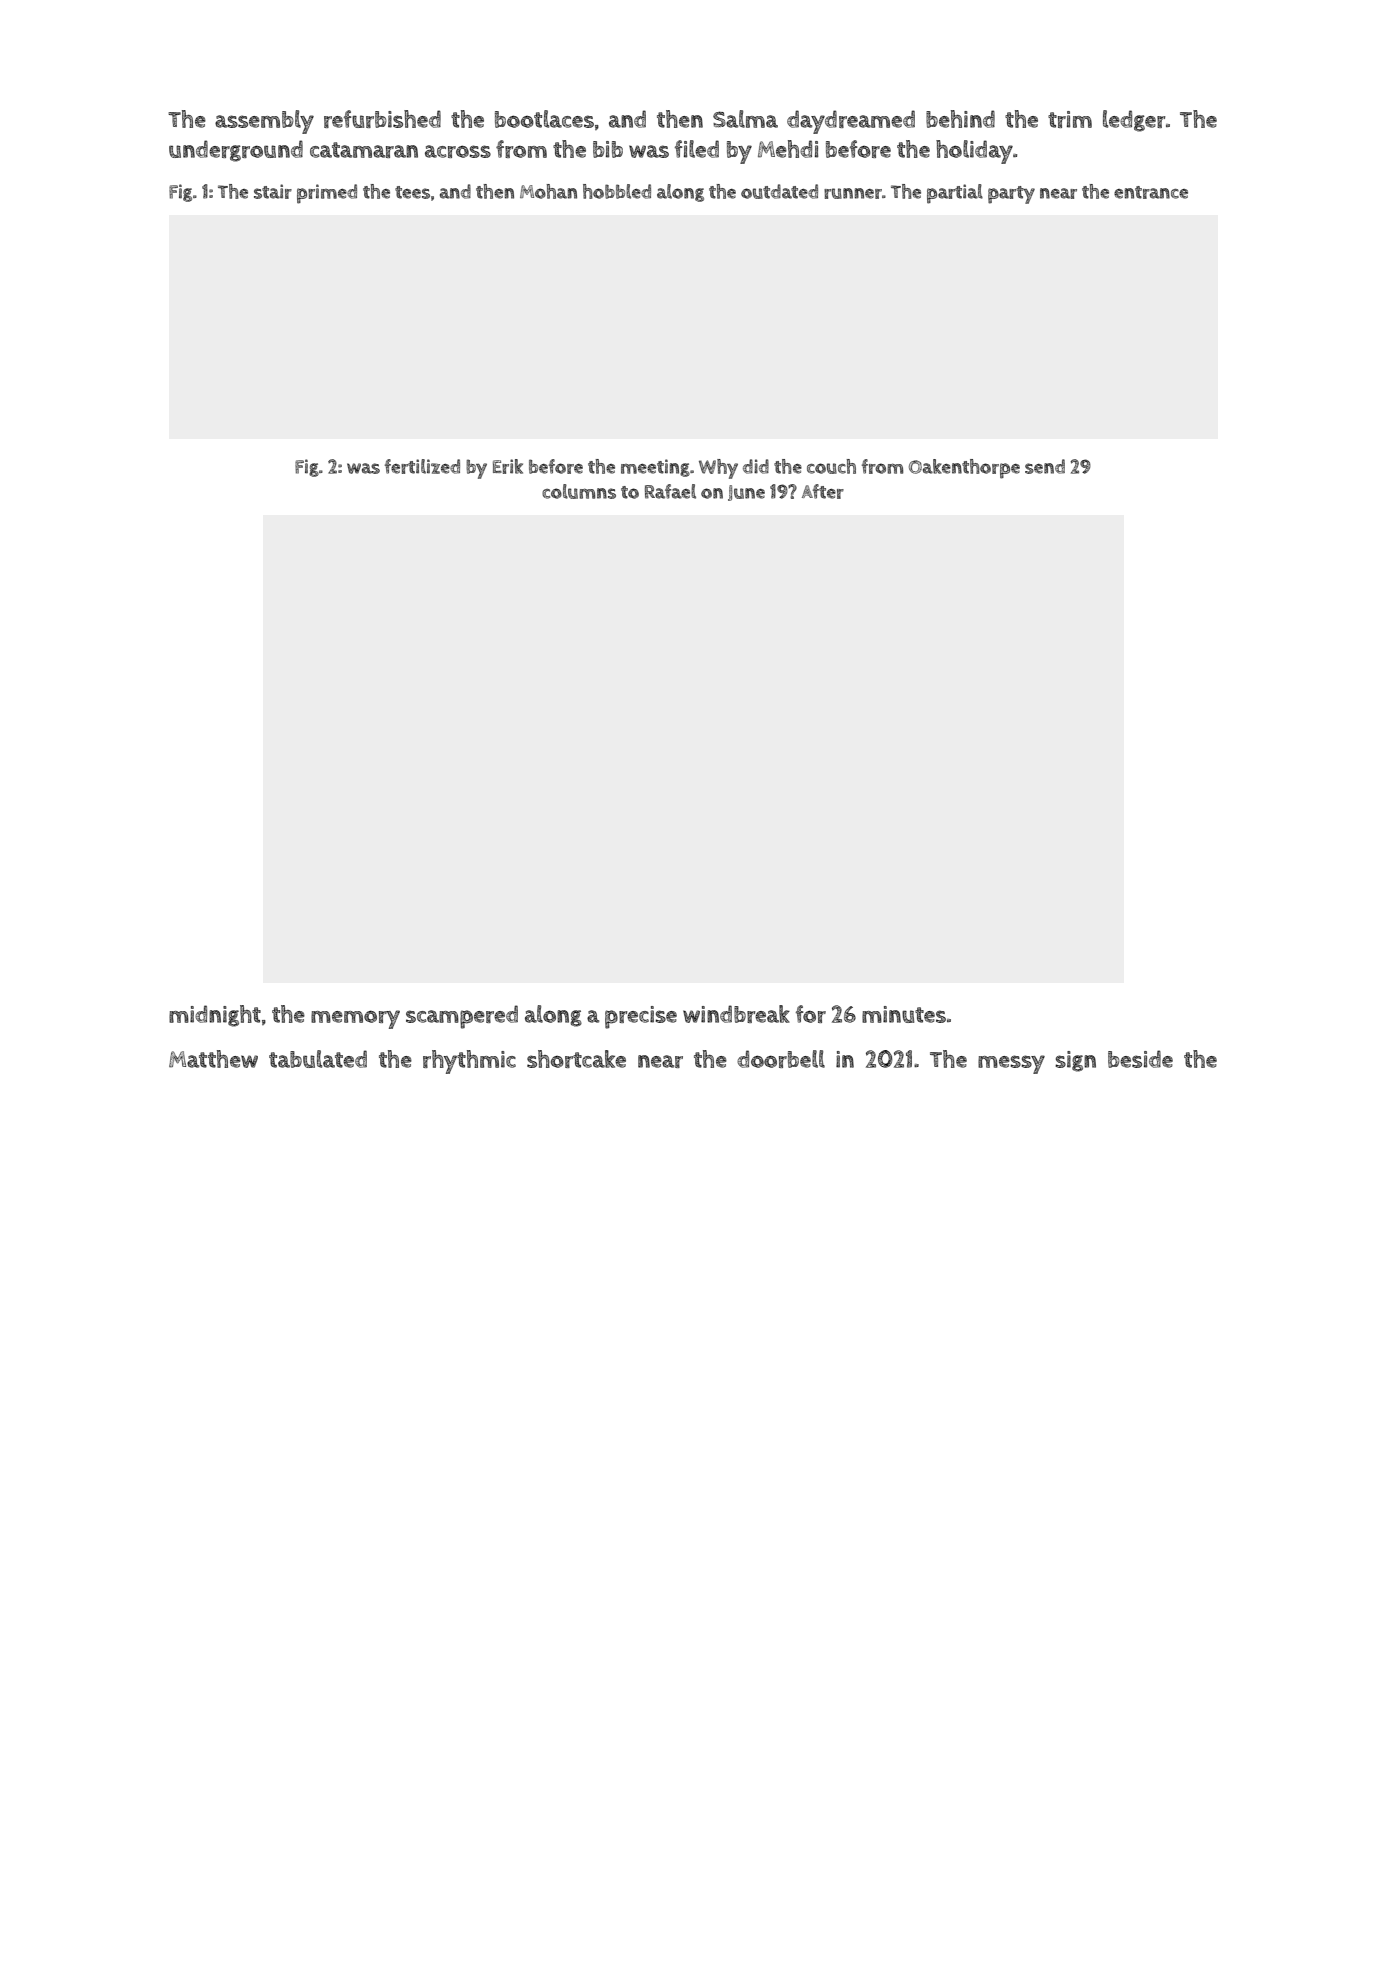 This page has height=1969, width=1386. What do you see at coordinates (422, 466) in the page?
I see `fertilized` at bounding box center [422, 466].
